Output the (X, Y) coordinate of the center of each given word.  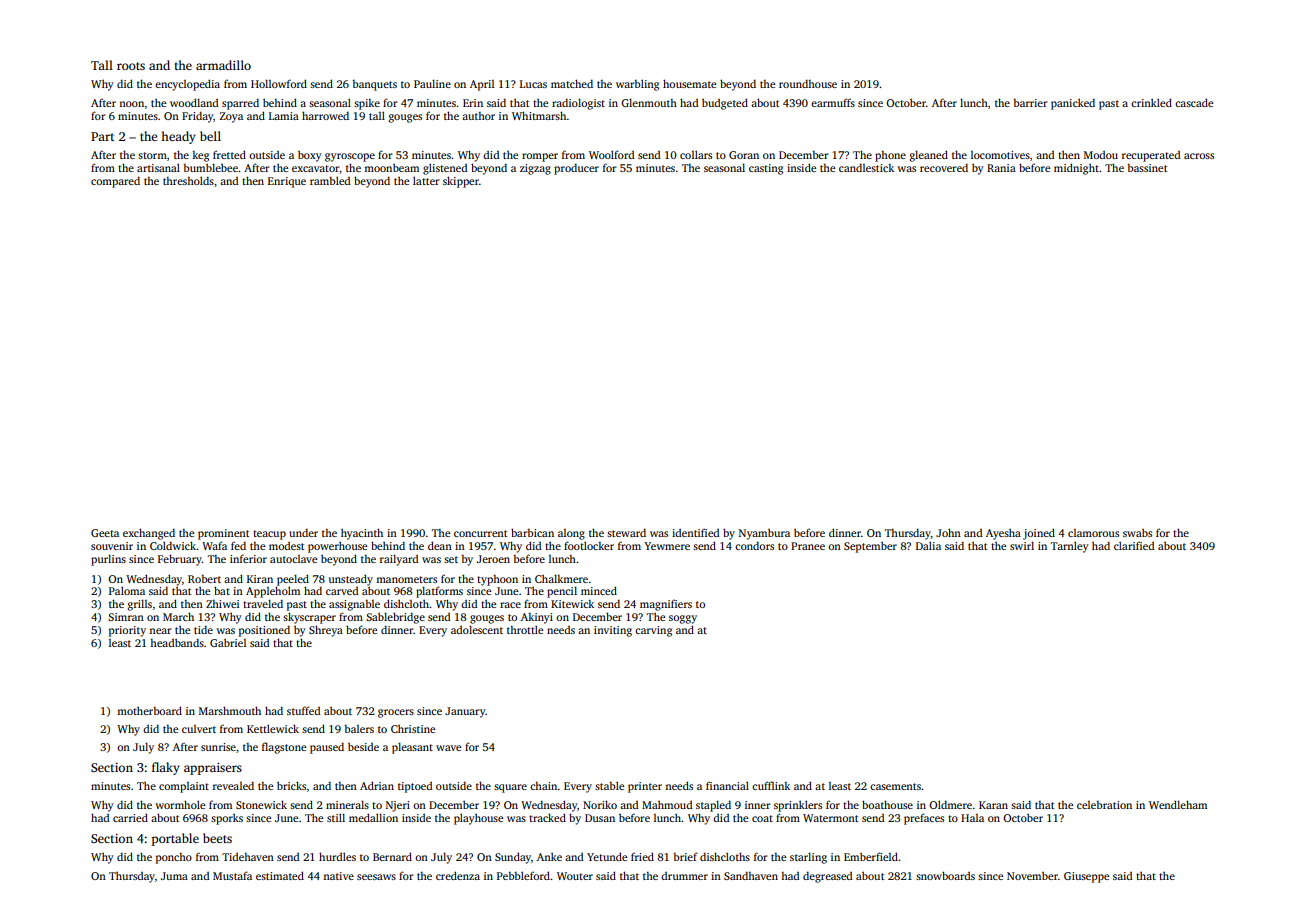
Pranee (808, 546)
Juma (174, 876)
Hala (972, 818)
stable (609, 785)
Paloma (127, 590)
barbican (532, 532)
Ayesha (1003, 534)
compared (115, 182)
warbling (637, 85)
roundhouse (808, 83)
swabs (1137, 532)
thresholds (188, 180)
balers (359, 729)
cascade (1194, 102)
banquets (375, 85)
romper (540, 157)
